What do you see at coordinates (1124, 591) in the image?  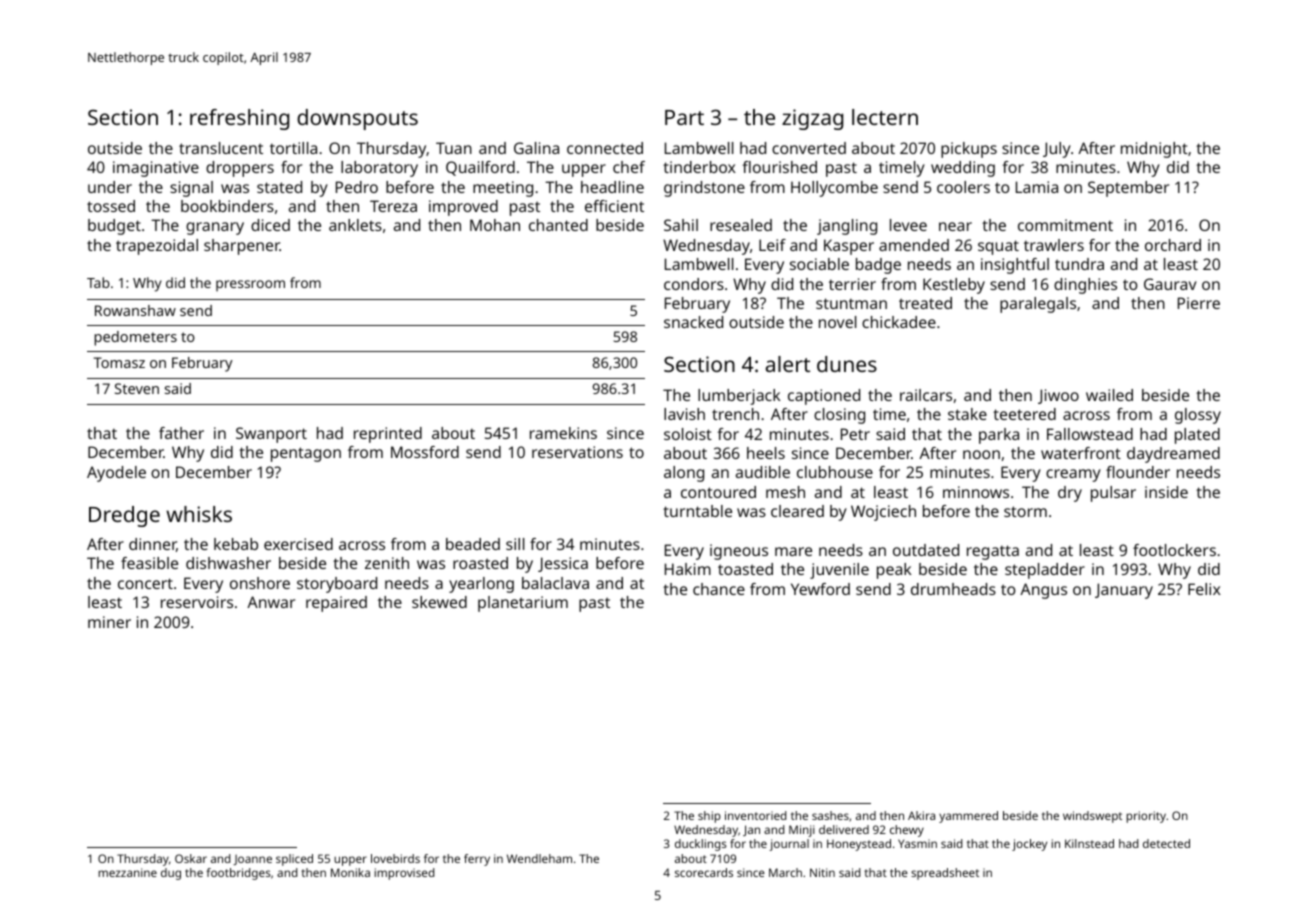 I see `January` at bounding box center [1124, 591].
